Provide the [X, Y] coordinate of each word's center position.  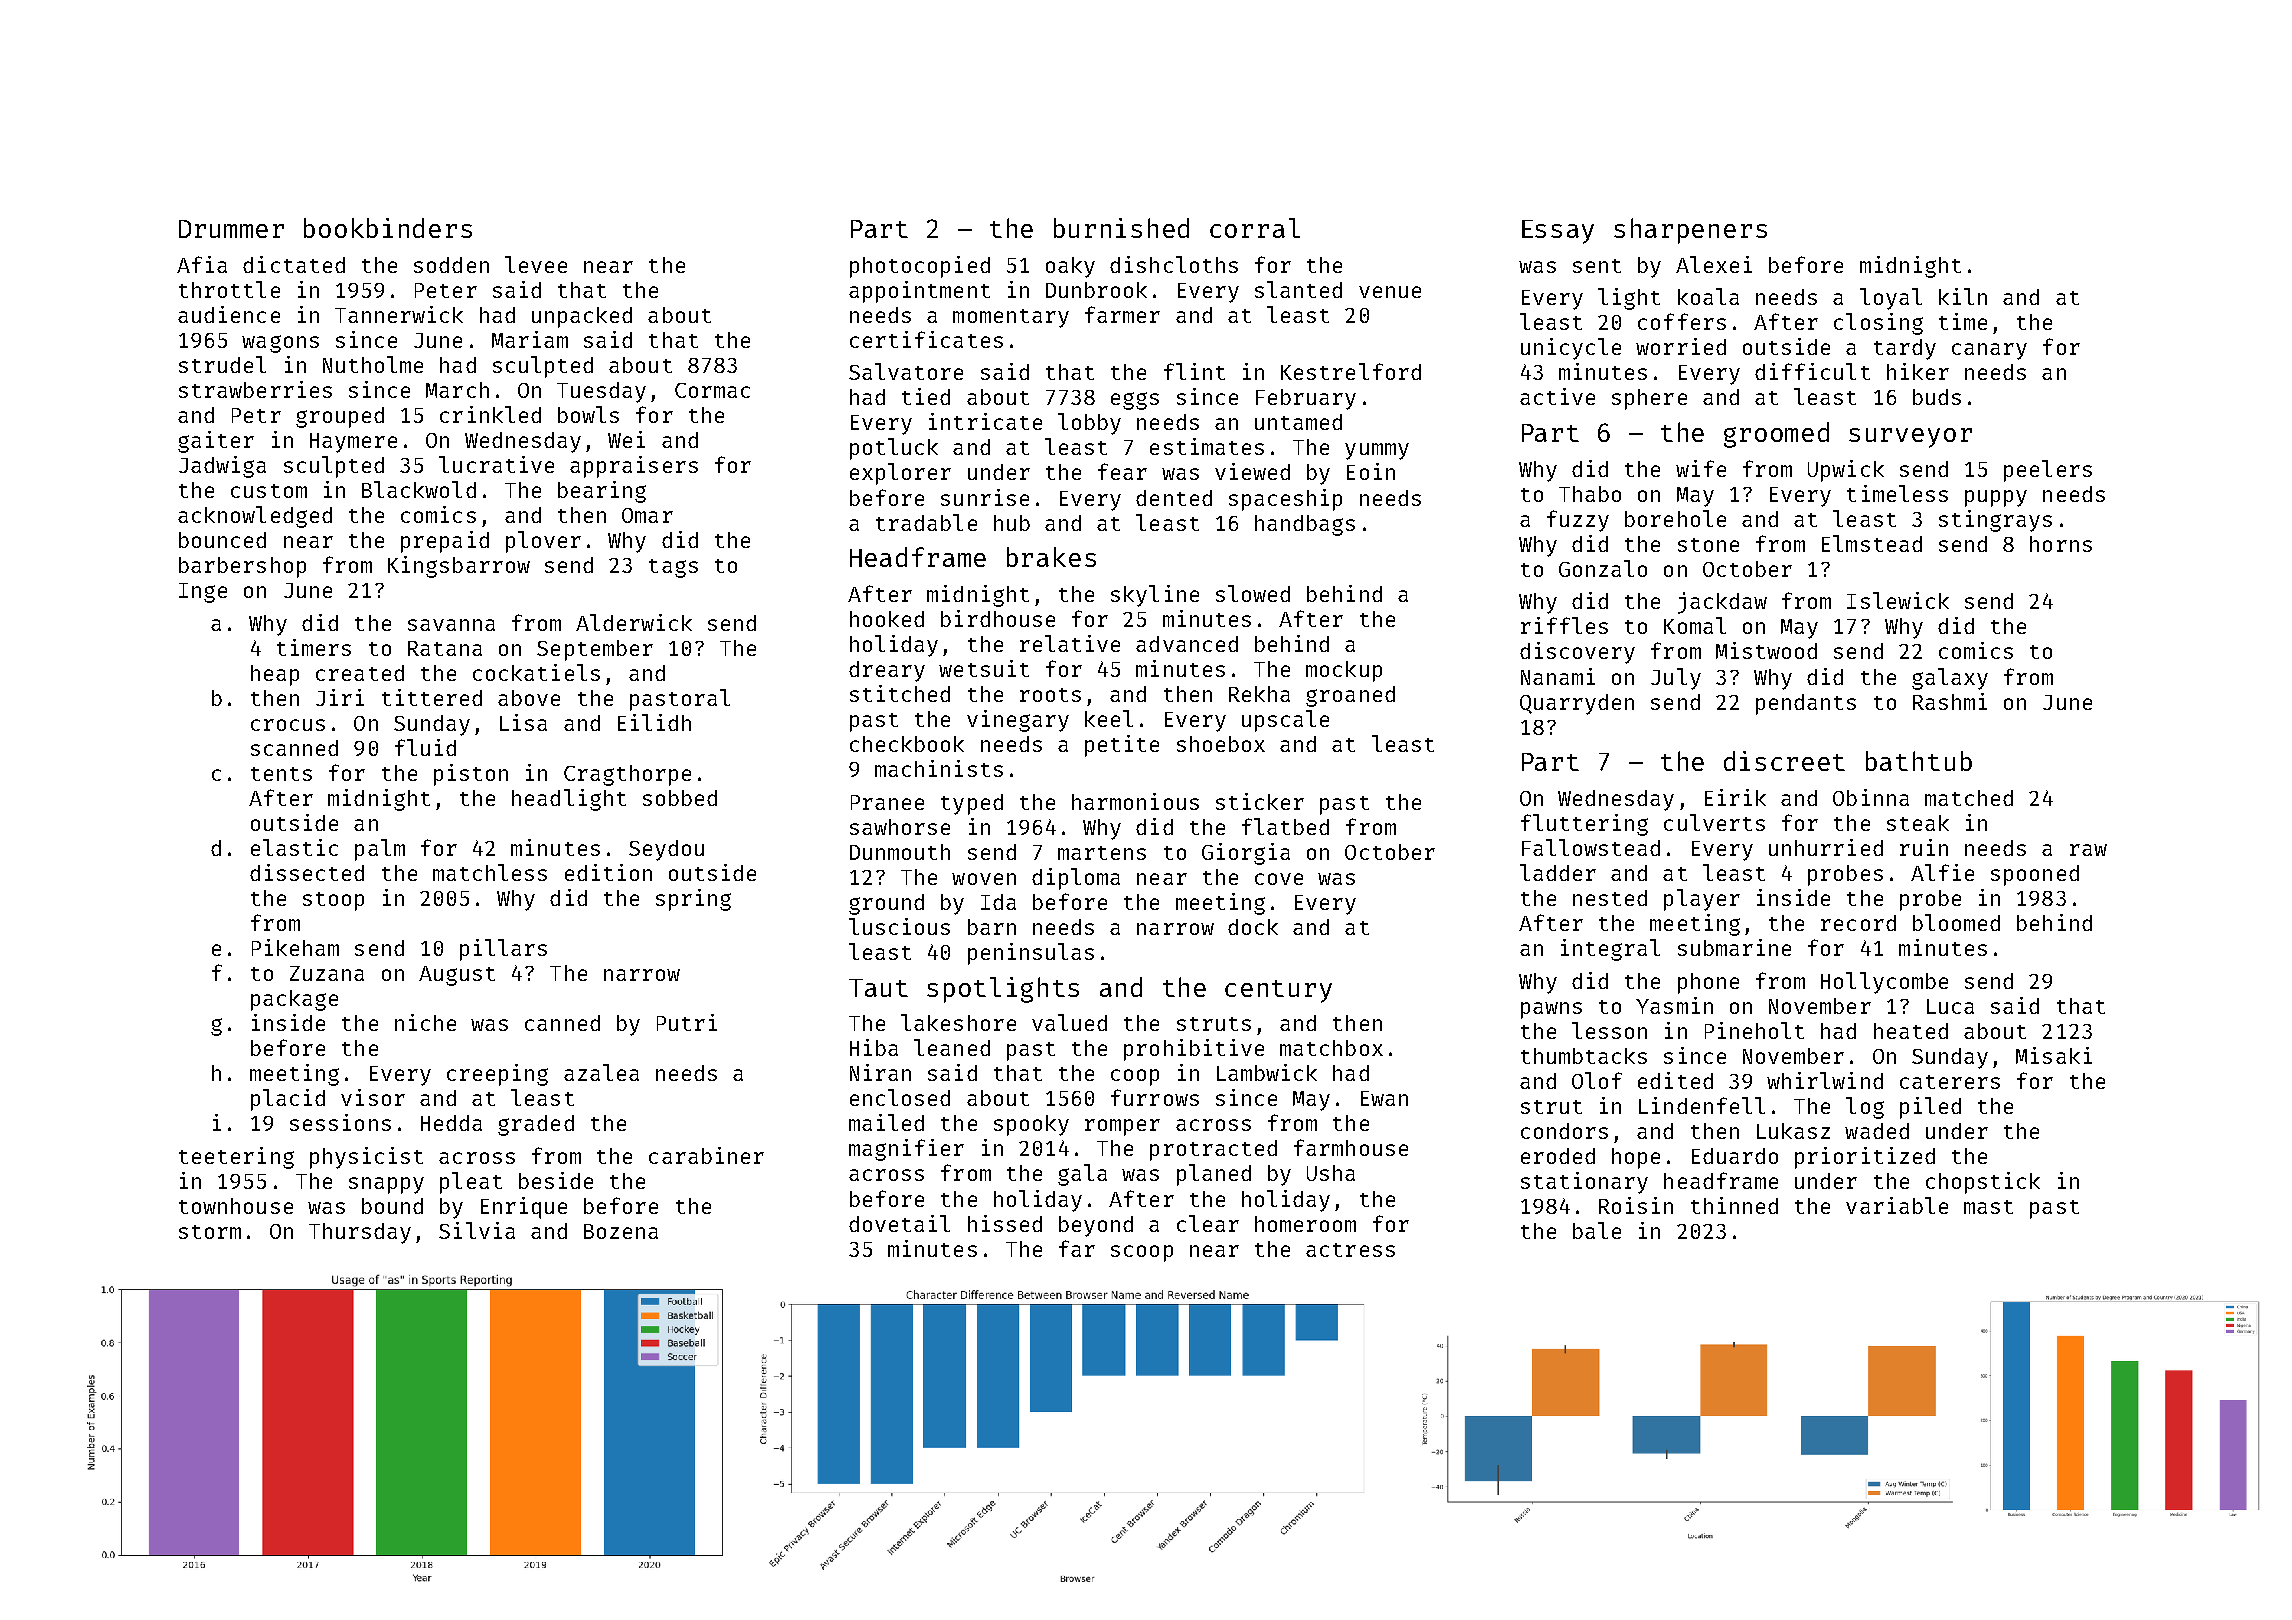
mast [1988, 1207]
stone [1708, 545]
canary [1989, 351]
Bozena [621, 1231]
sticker [1260, 801]
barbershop [242, 567]
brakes [1051, 557]
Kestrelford [1351, 371]
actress [1350, 1250]
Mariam [530, 339]
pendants [1806, 704]
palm [380, 850]
